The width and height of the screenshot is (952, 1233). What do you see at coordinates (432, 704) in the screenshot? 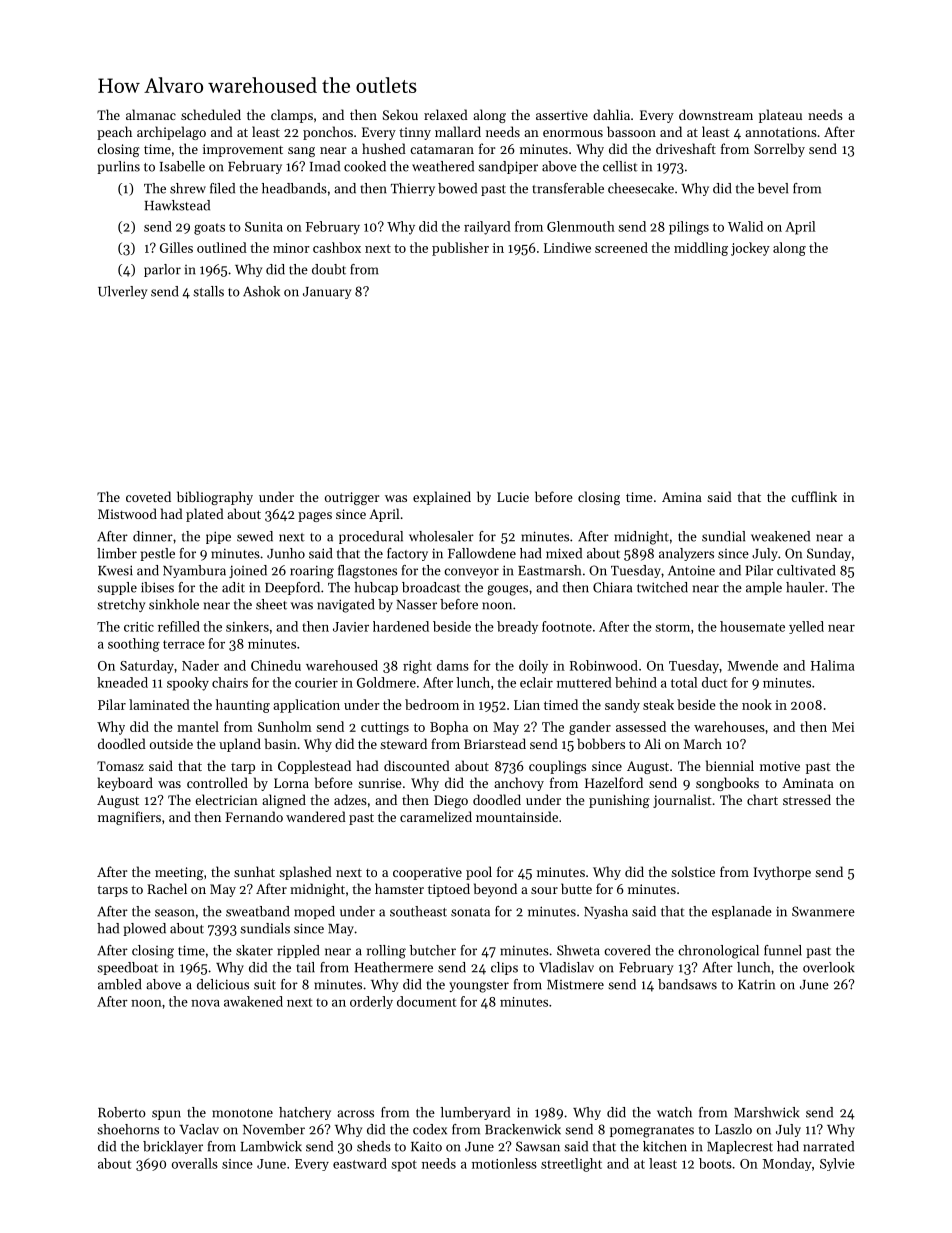
I see `bedroom` at bounding box center [432, 704].
